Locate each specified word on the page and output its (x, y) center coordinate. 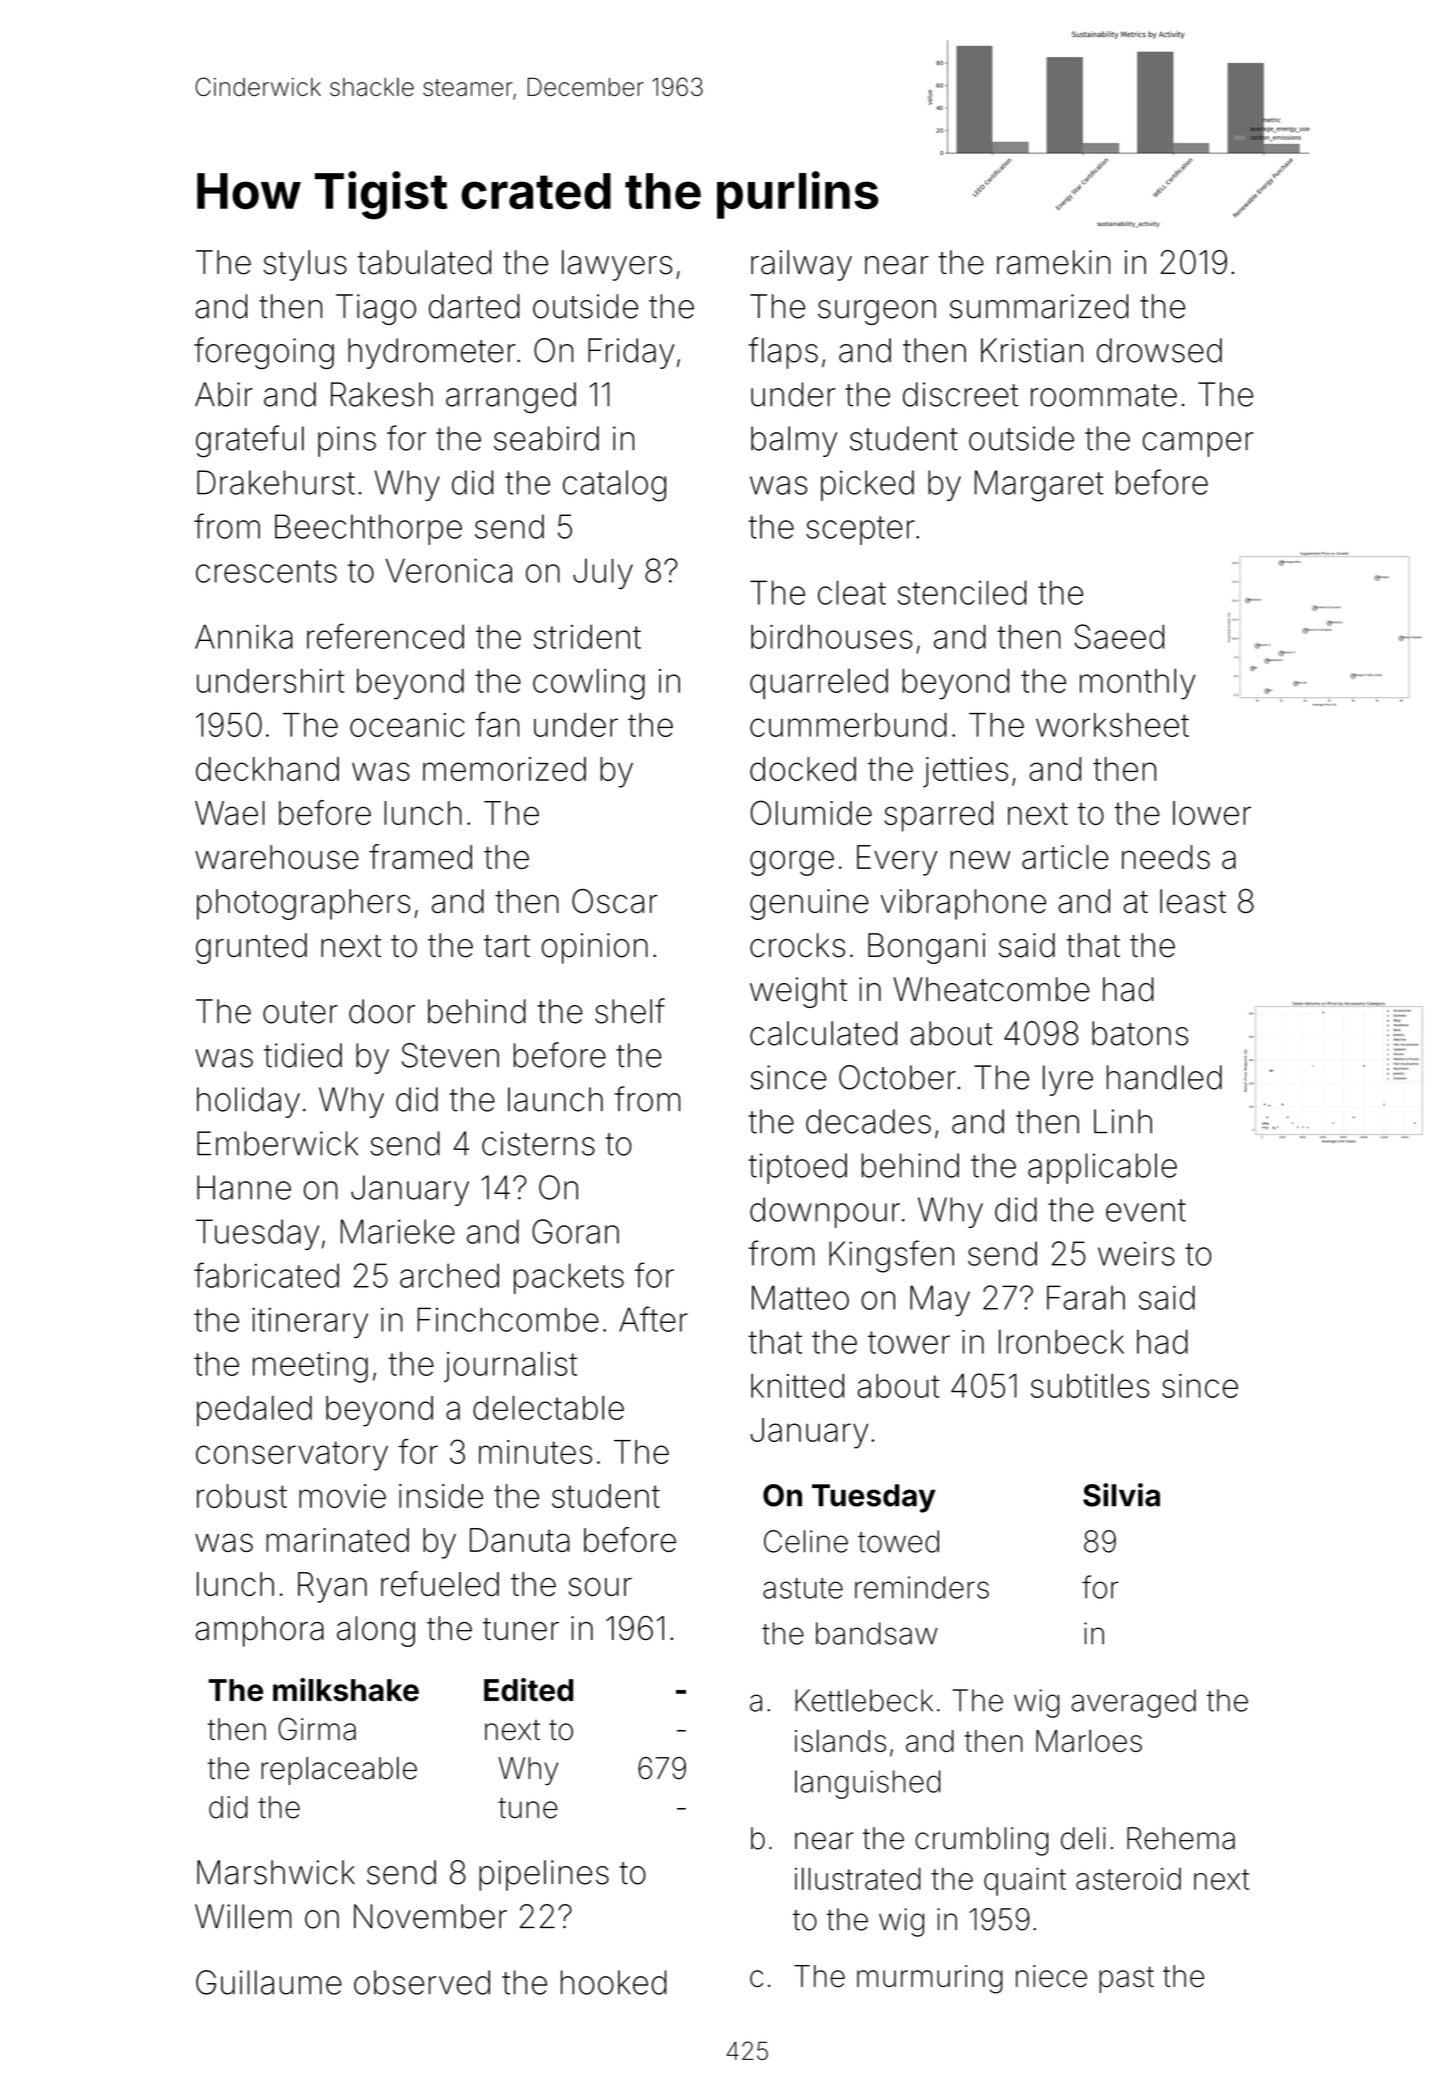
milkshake (346, 1690)
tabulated (424, 262)
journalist (510, 1366)
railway (801, 265)
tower (909, 1342)
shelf (630, 1011)
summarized (1039, 306)
